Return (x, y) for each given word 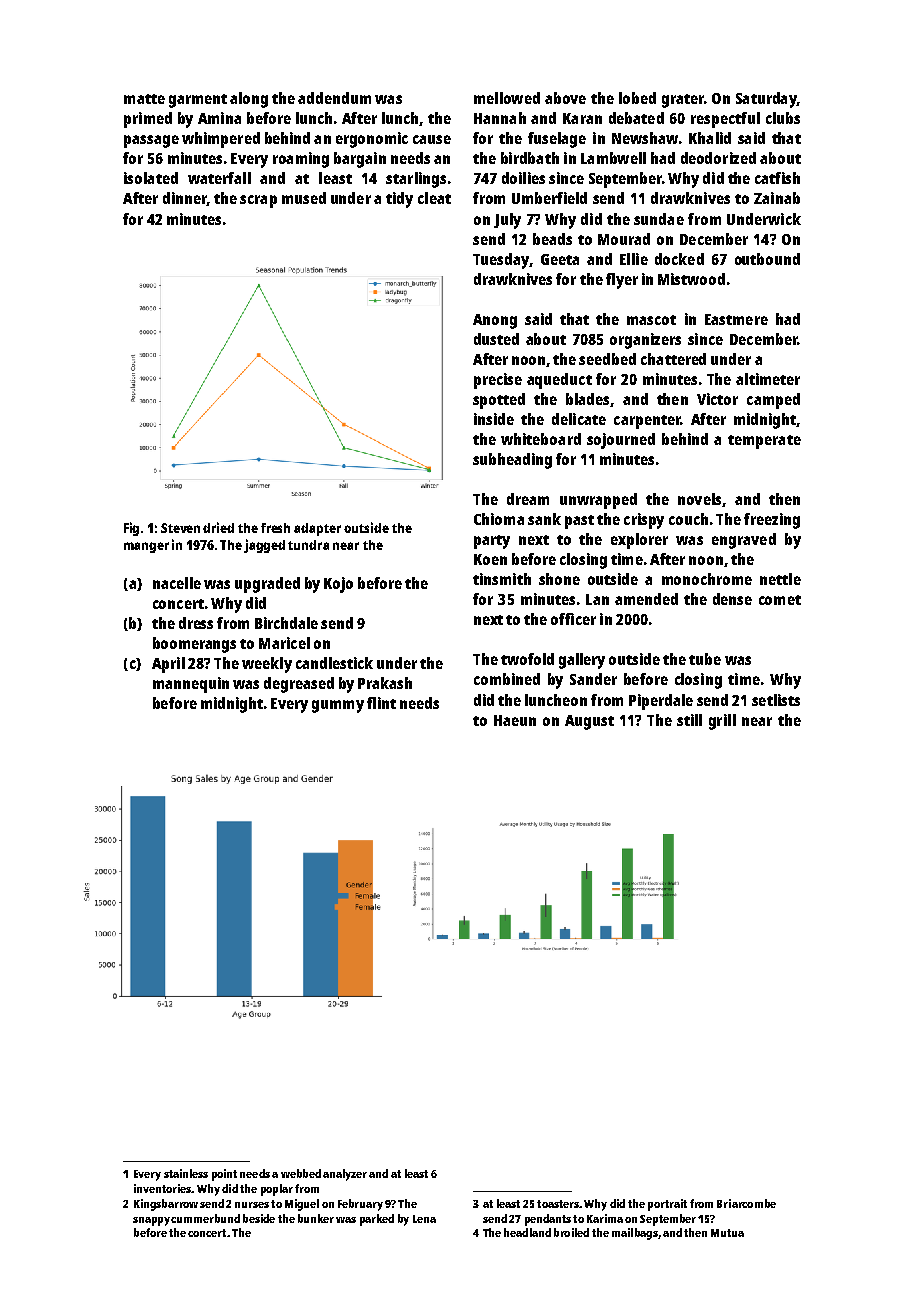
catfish (777, 178)
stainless (186, 1173)
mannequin (191, 685)
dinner (185, 199)
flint (381, 703)
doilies (523, 178)
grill (722, 722)
